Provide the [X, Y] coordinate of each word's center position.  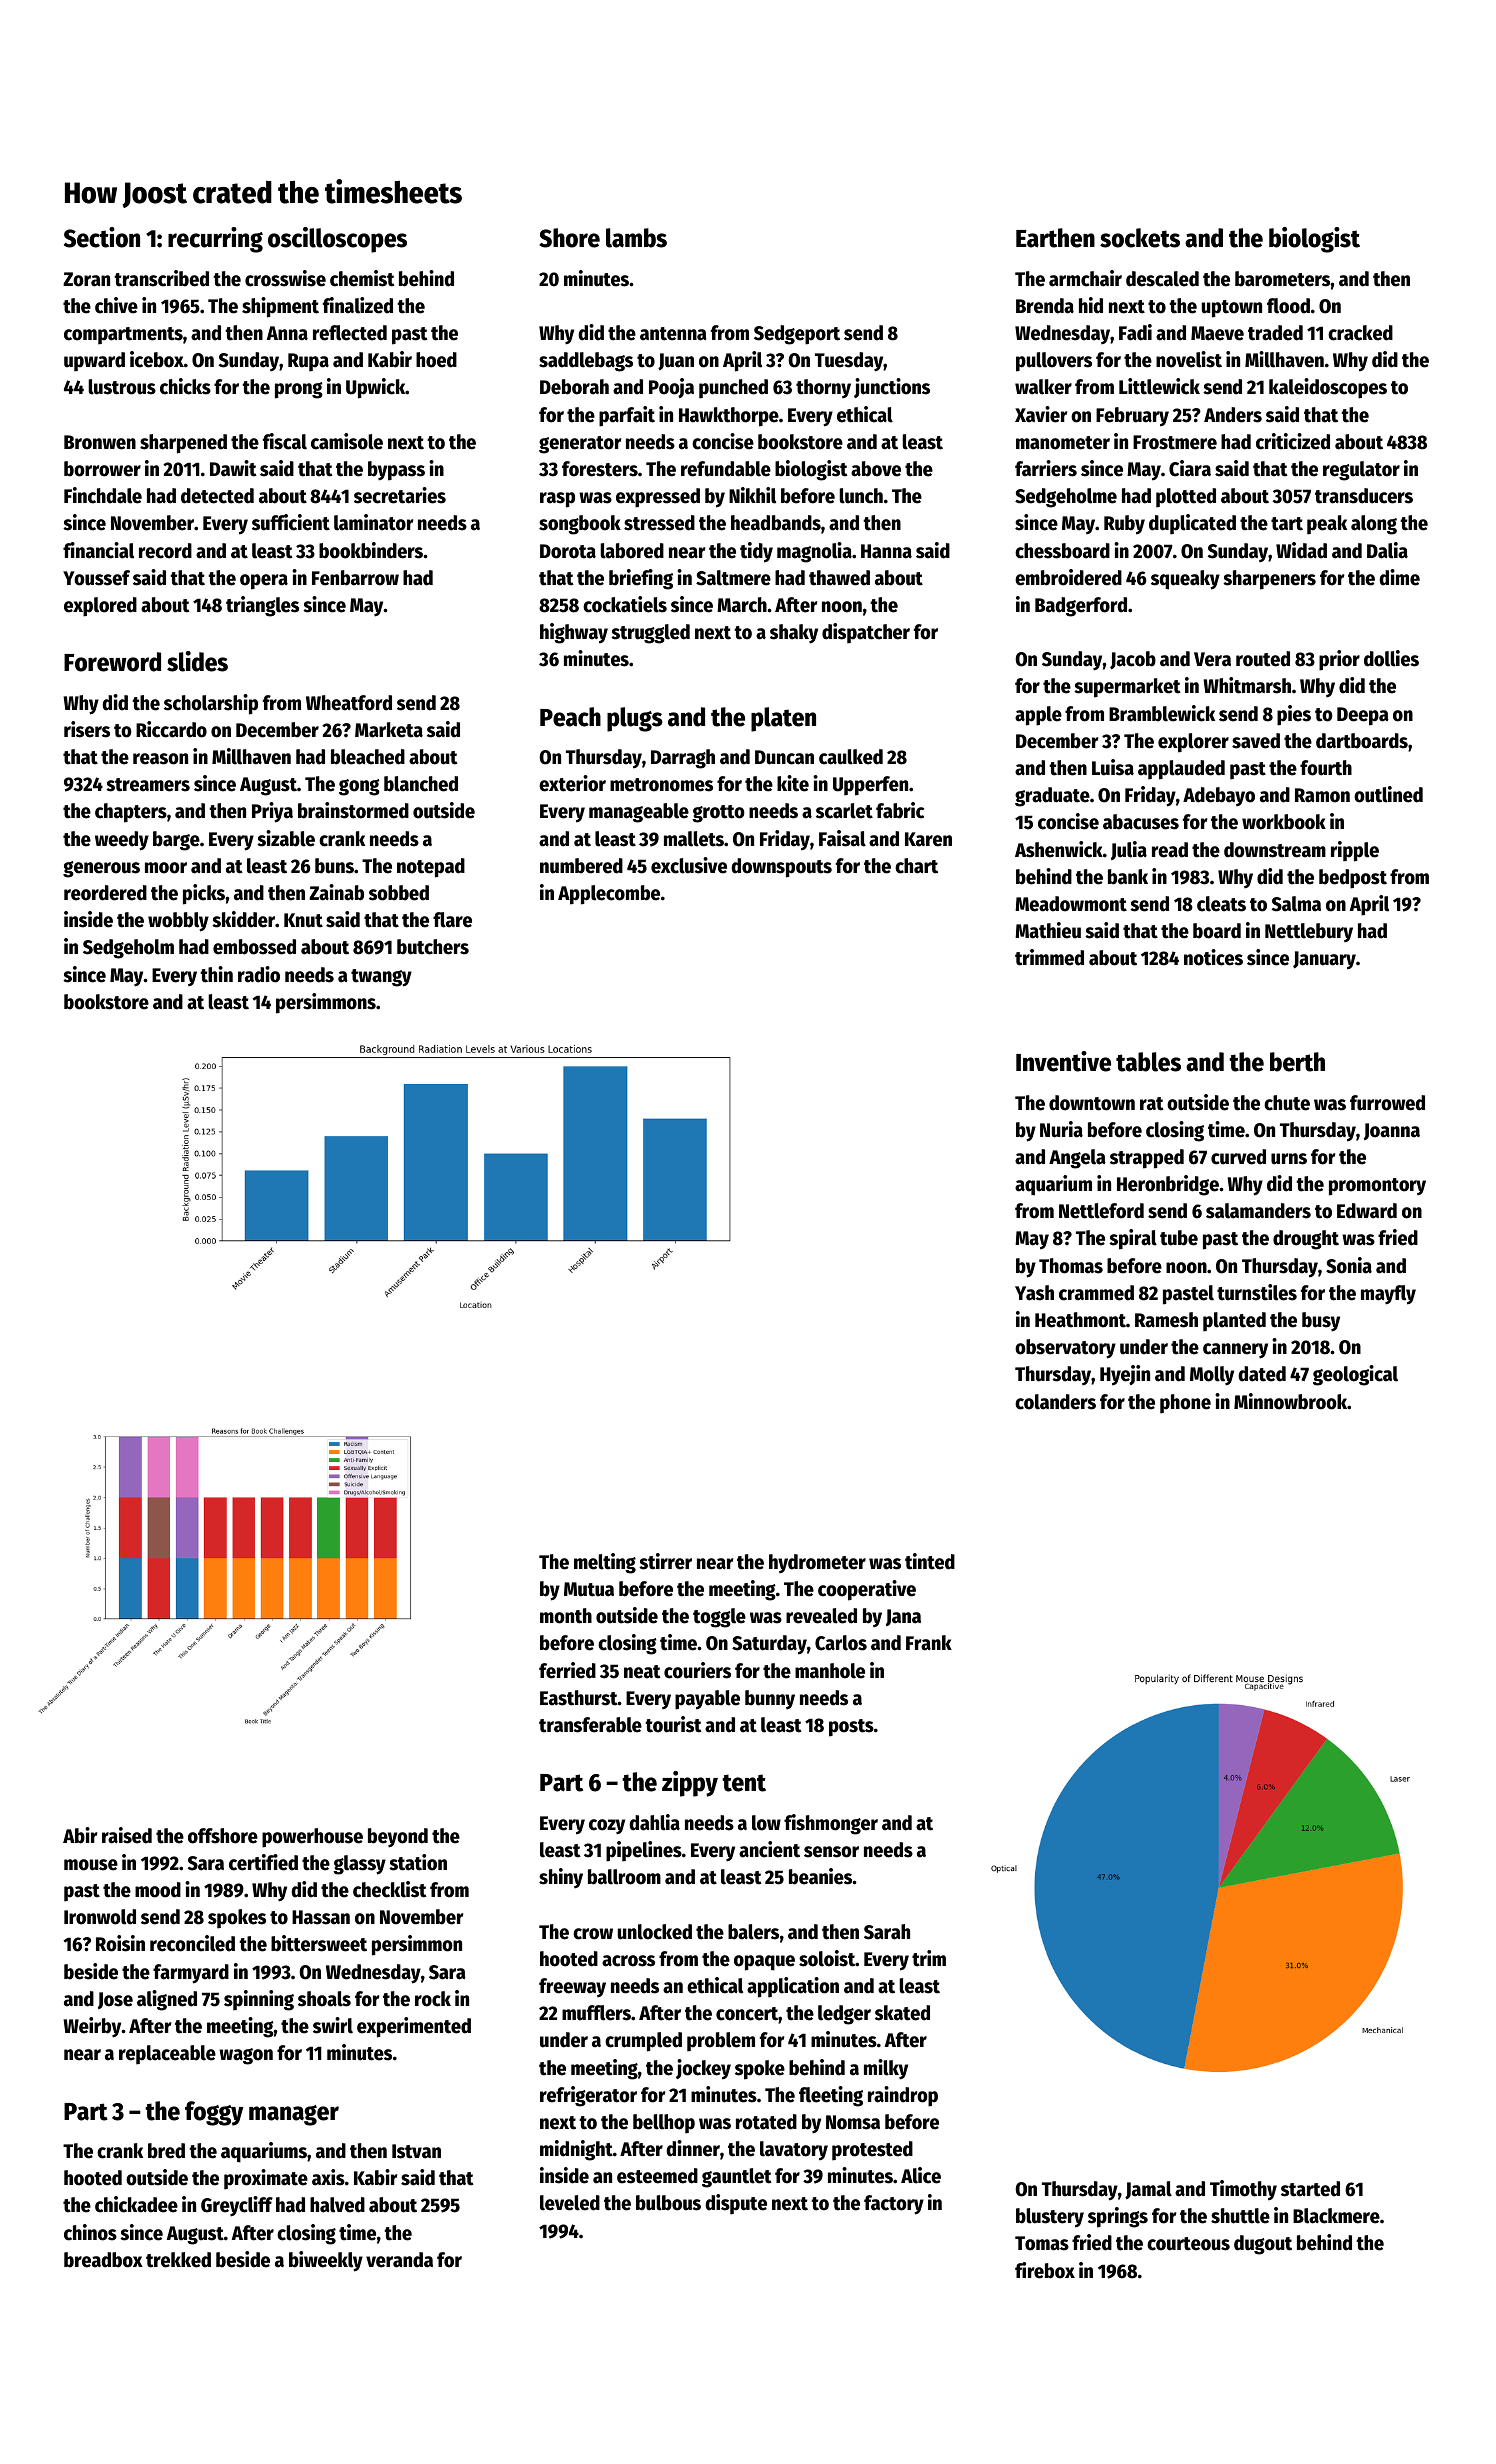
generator [580, 445]
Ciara [1190, 468]
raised [127, 1835]
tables [1148, 1062]
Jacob [1133, 660]
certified [263, 1862]
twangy [381, 978]
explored [100, 607]
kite [793, 783]
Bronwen [100, 442]
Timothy [1243, 2190]
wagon [246, 2056]
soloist [827, 1958]
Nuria [1061, 1129]
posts [851, 1728]
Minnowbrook [1290, 1401]
